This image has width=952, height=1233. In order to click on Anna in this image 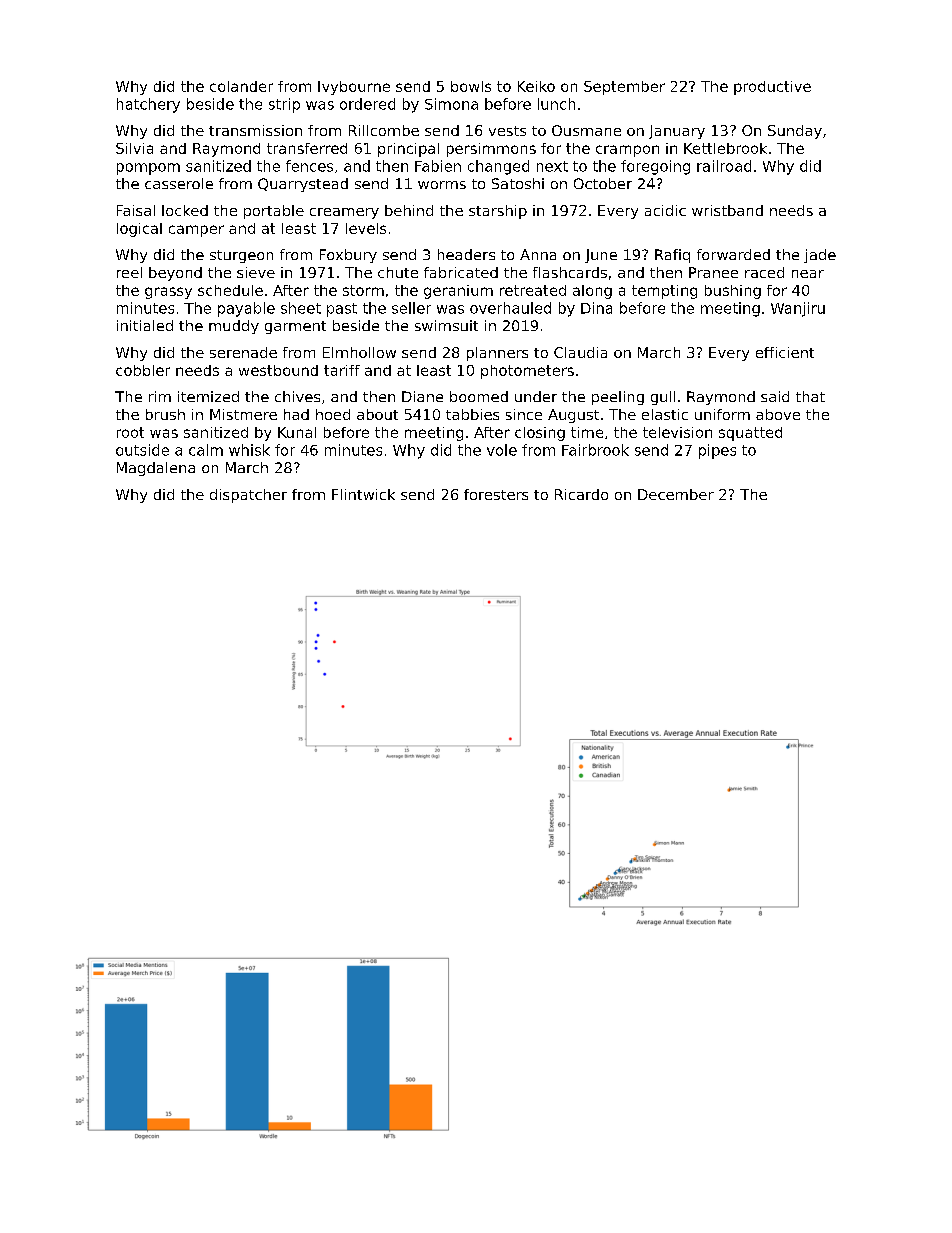, I will do `click(538, 254)`.
